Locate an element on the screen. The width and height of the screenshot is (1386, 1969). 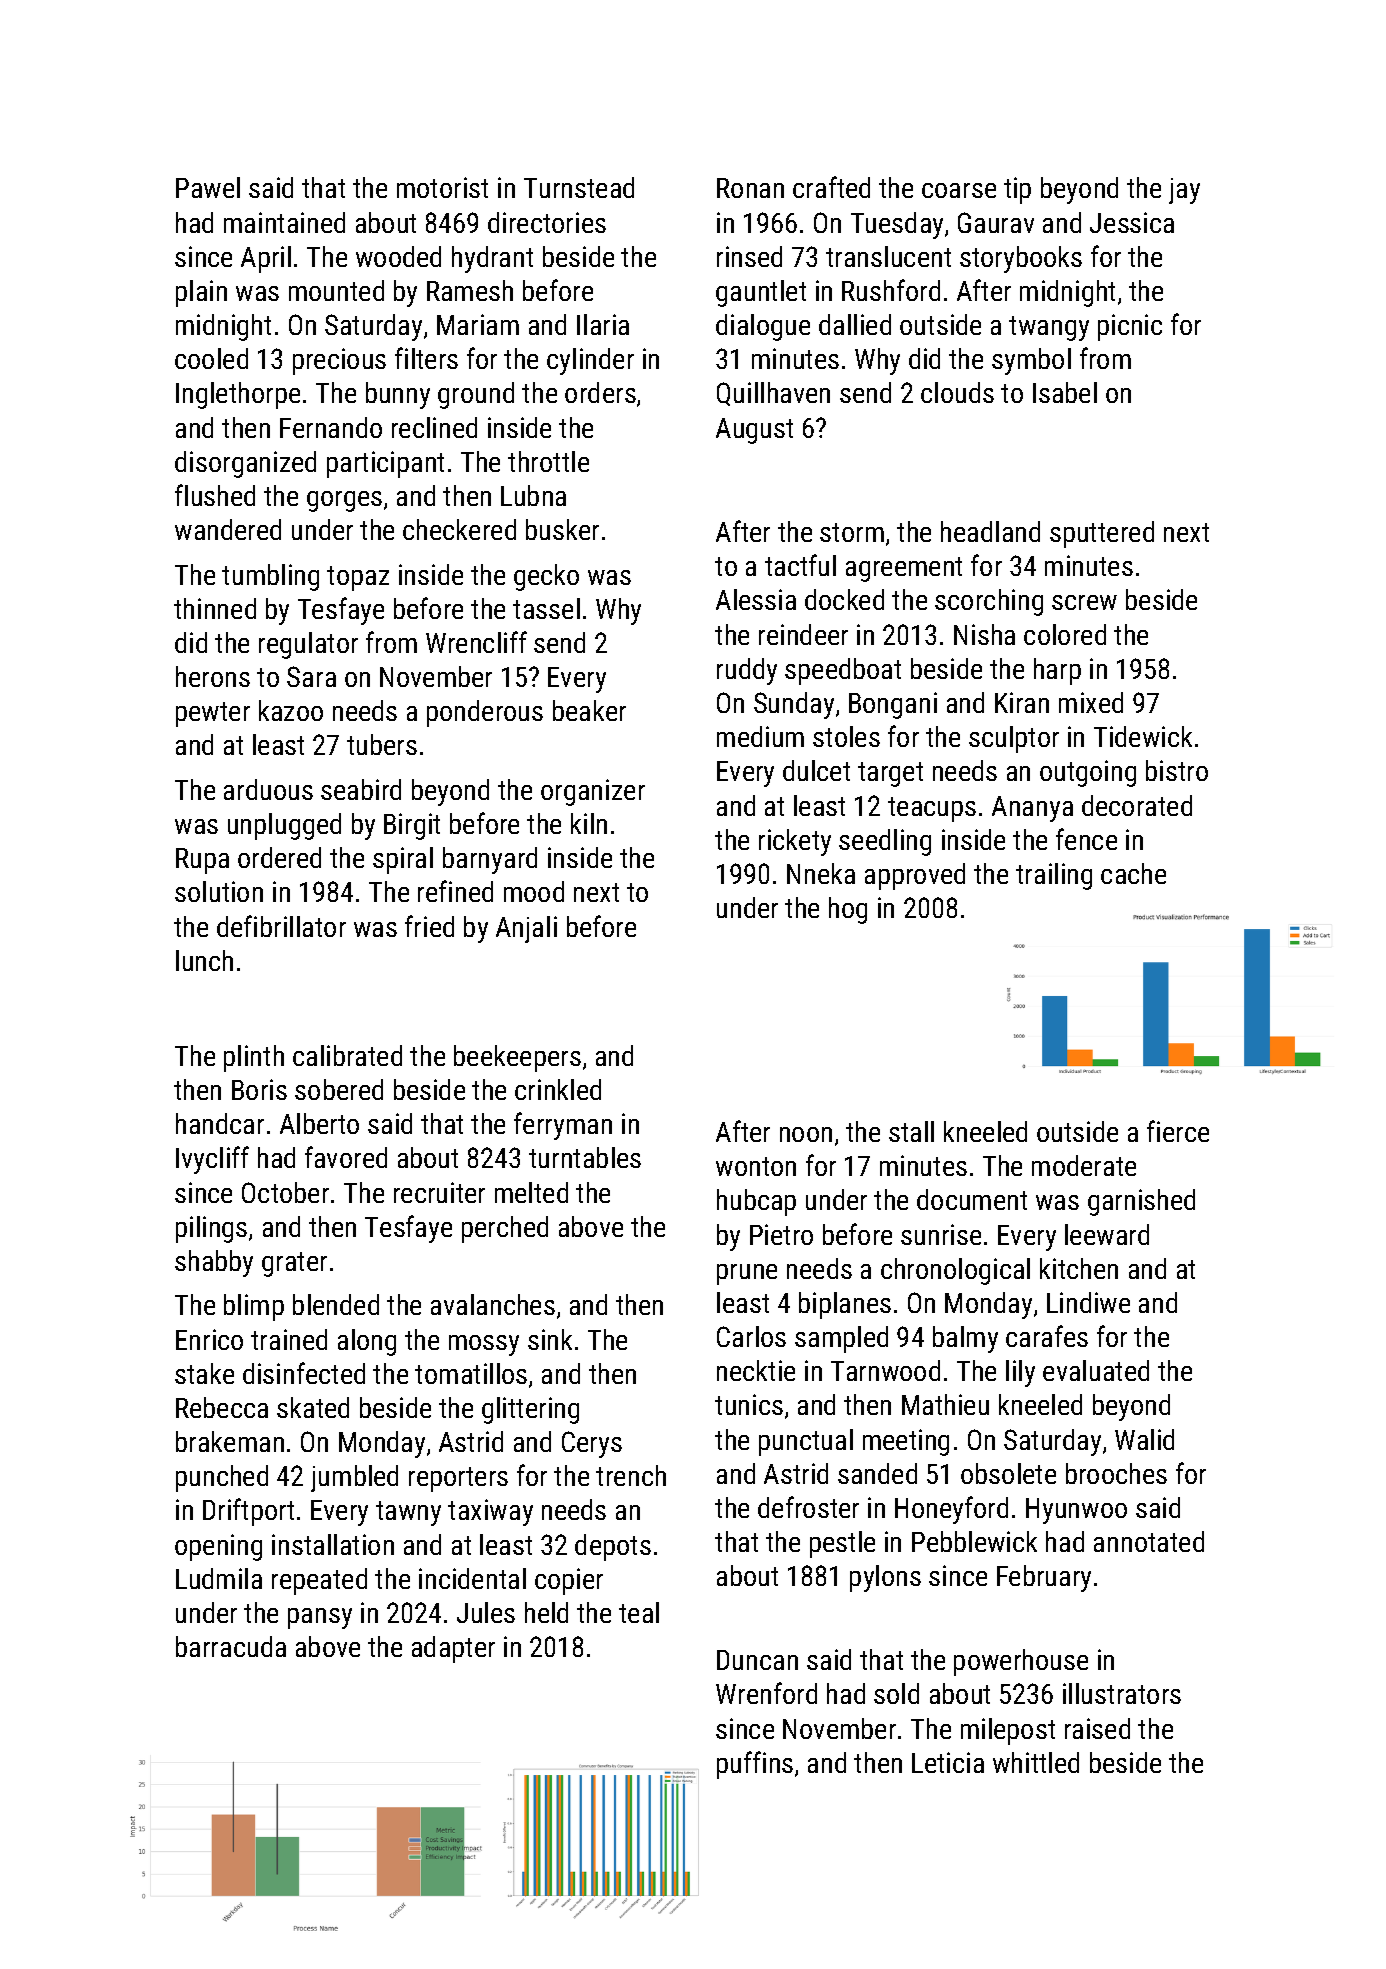
Pawel is located at coordinates (208, 187).
